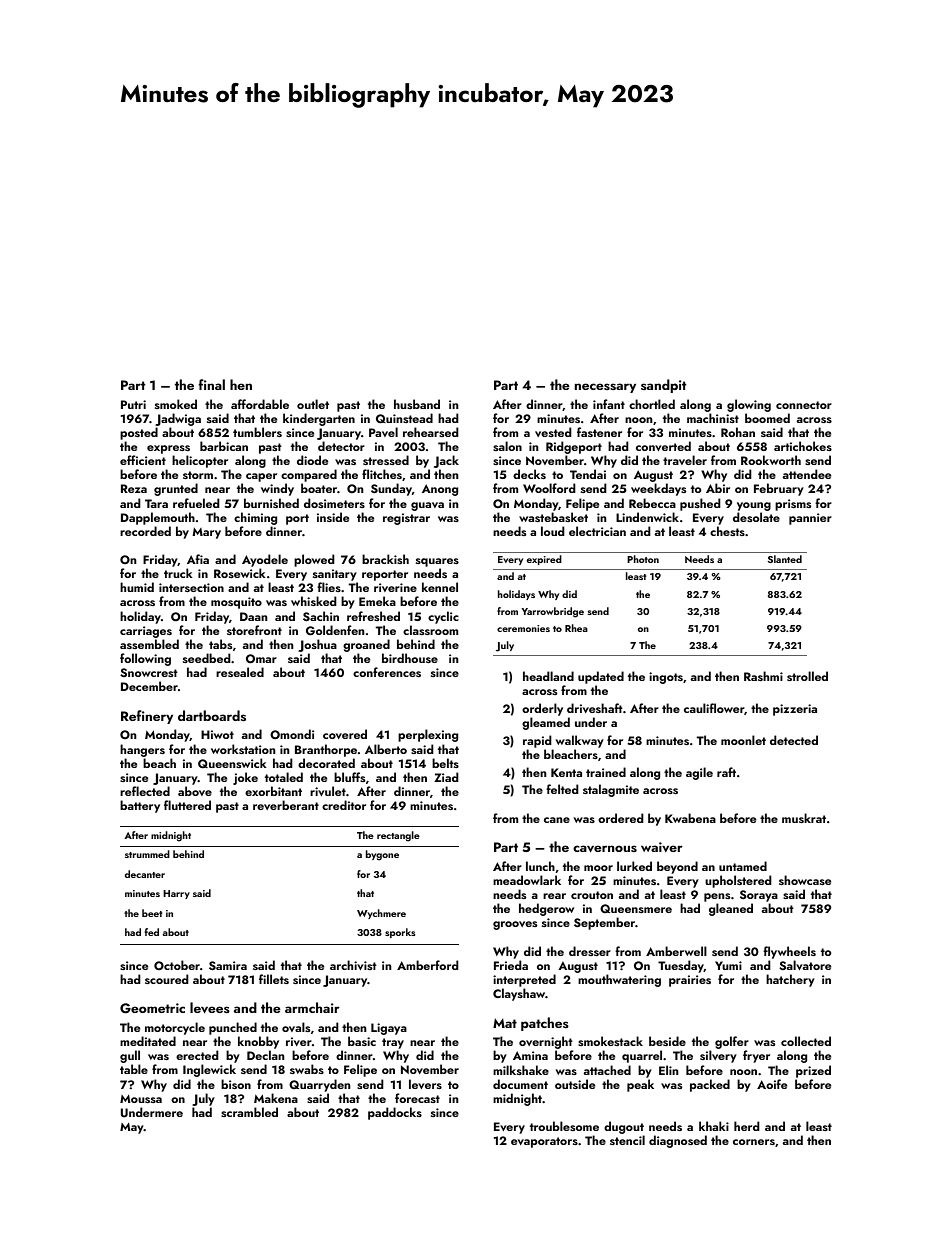 This screenshot has width=952, height=1233. I want to click on Putri, so click(133, 404).
